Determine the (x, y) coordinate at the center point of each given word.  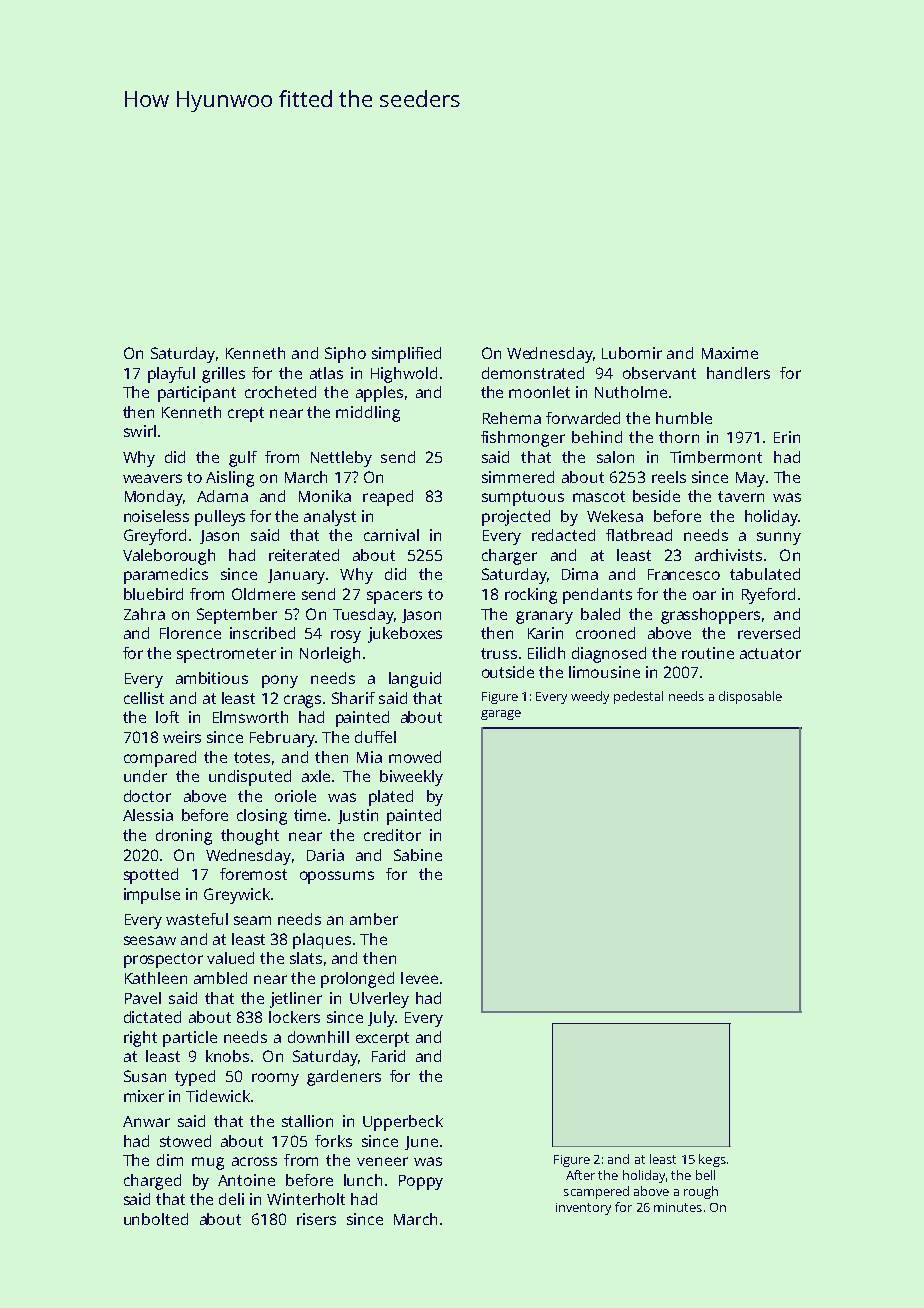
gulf (243, 459)
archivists (728, 555)
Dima (580, 574)
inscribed (262, 633)
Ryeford (768, 596)
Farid (388, 1056)
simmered (518, 477)
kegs (712, 1160)
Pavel (143, 998)
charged (152, 1182)
